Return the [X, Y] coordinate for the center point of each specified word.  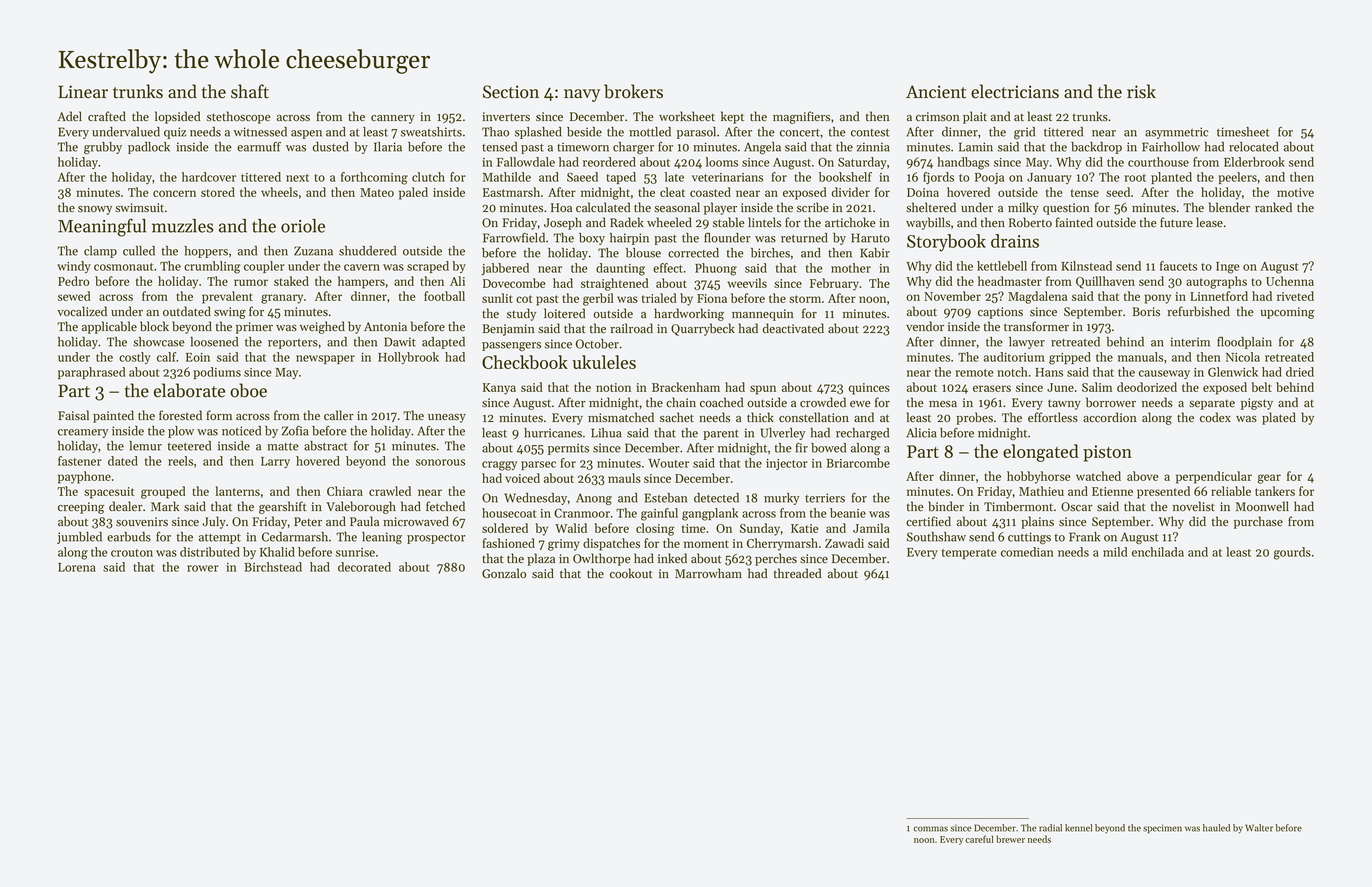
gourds [1292, 553]
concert [800, 133]
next [297, 178]
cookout [631, 573]
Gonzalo [504, 573]
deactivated [793, 328]
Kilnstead [1086, 266]
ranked [1273, 207]
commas [931, 829]
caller [339, 415]
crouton [132, 553]
